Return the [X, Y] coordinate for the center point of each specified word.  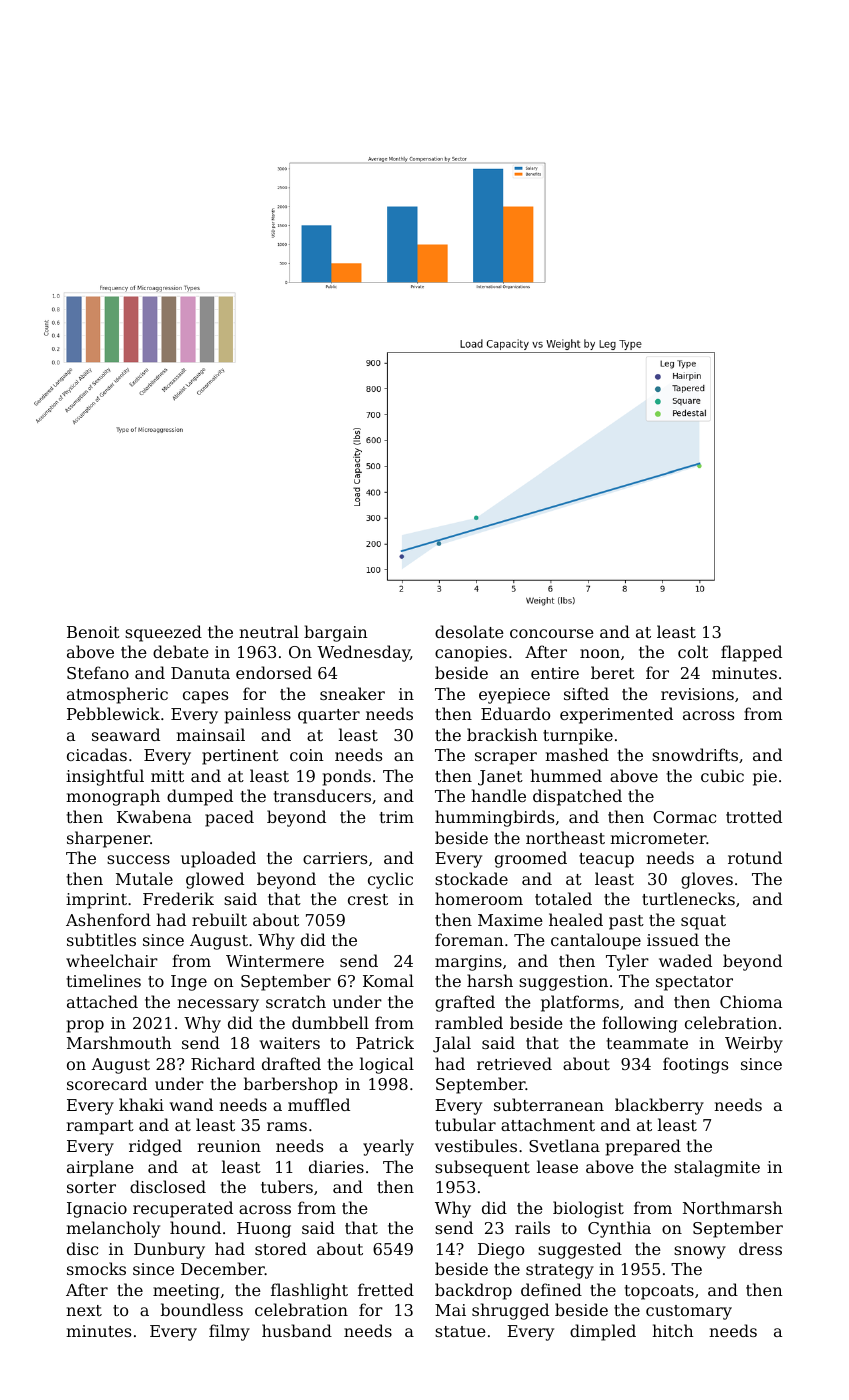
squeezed [163, 633]
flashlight [309, 1291]
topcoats [659, 1292]
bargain [336, 633]
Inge [189, 983]
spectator [694, 983]
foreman [469, 939]
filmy [229, 1332]
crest [368, 899]
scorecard [107, 1083]
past [626, 922]
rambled [469, 1022]
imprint [96, 901]
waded [685, 960]
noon [600, 653]
